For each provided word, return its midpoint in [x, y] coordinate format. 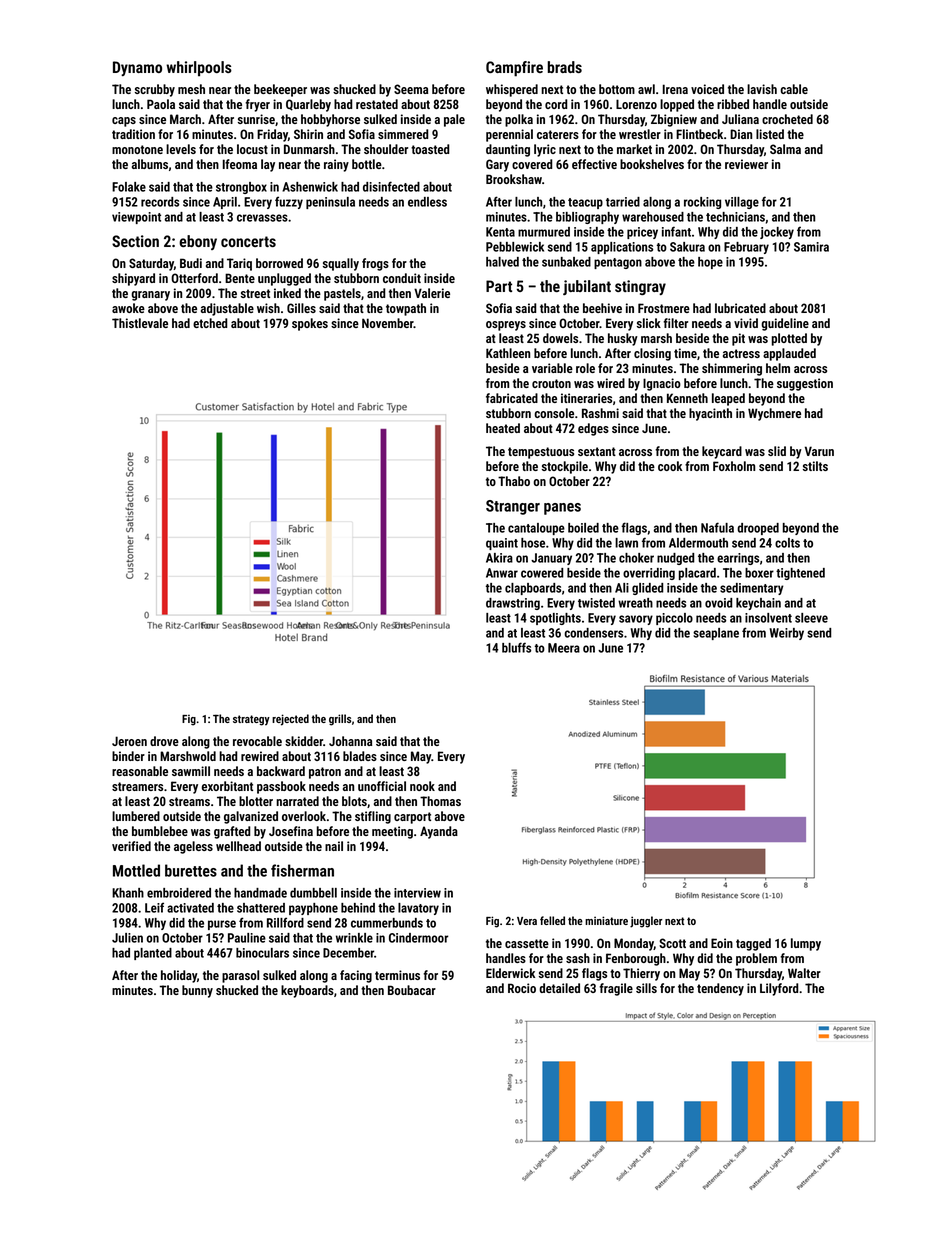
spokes [310, 324]
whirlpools [199, 69]
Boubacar [412, 990]
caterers [558, 134]
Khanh [128, 893]
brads [565, 67]
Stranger [513, 507]
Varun [819, 451]
